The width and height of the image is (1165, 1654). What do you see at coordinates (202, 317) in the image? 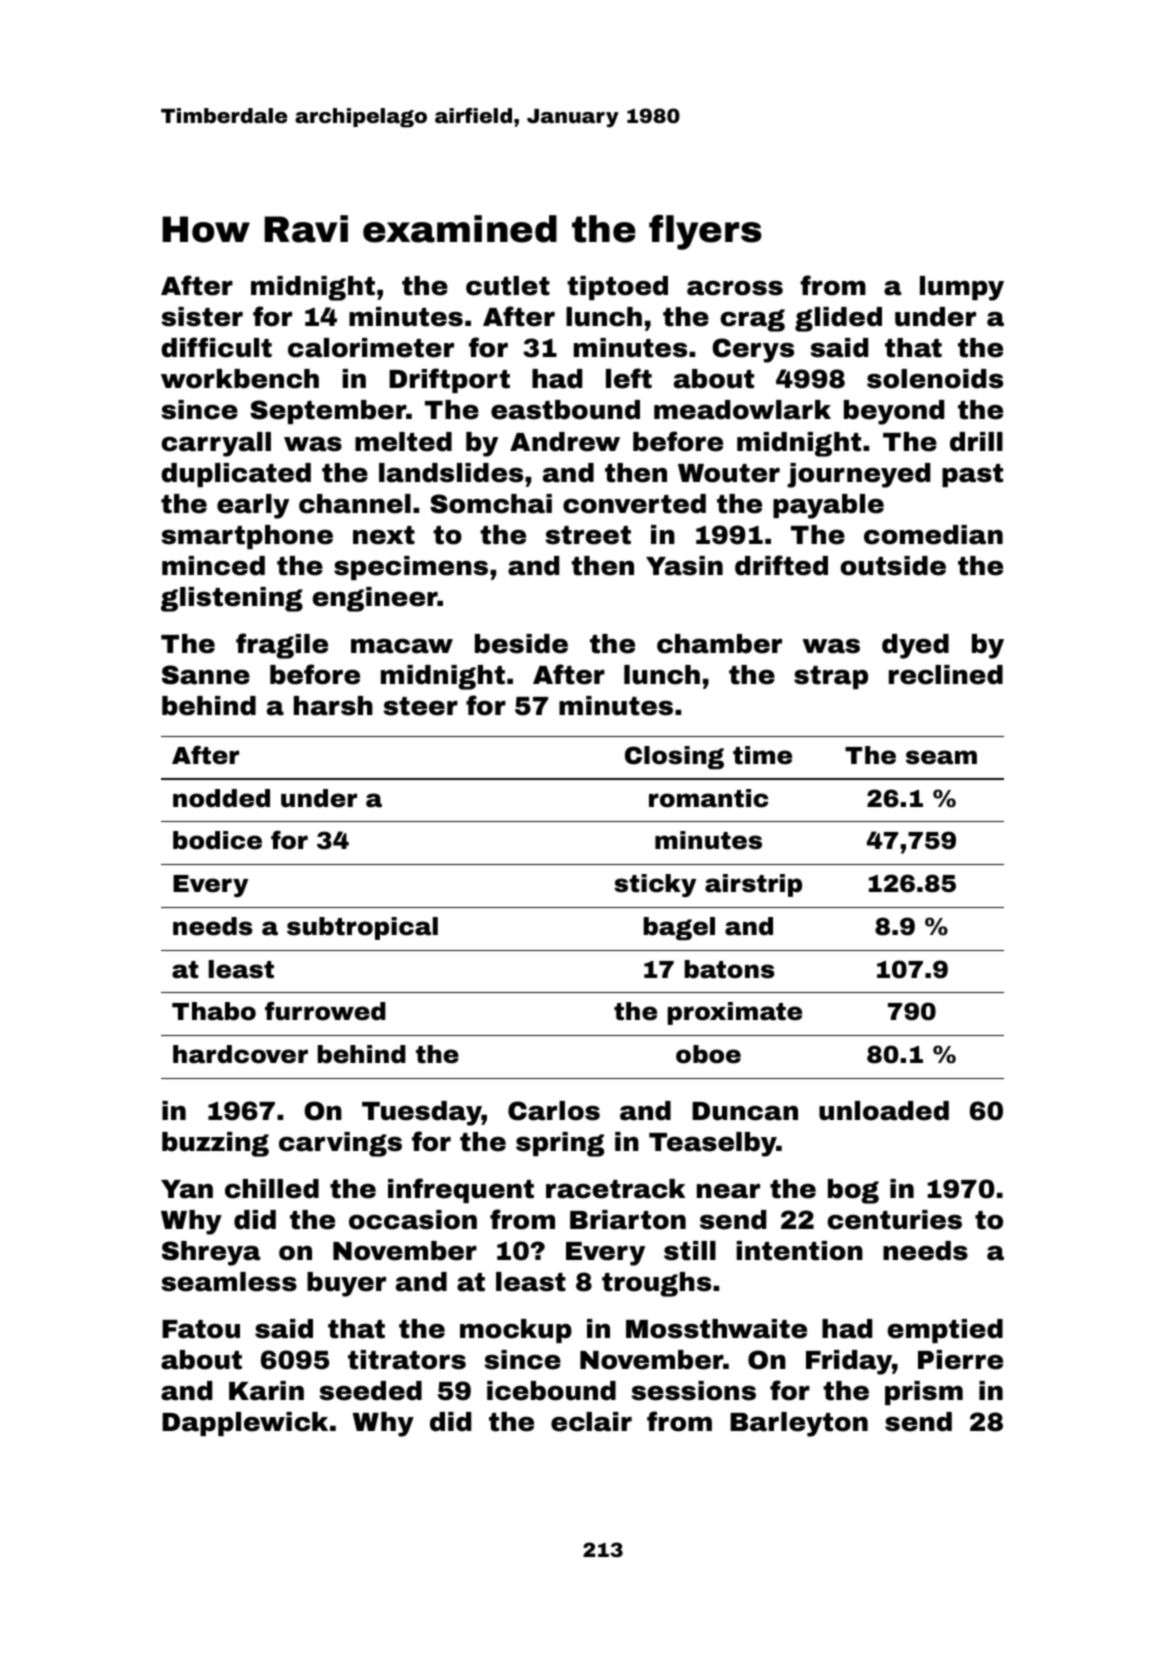
I see `sister` at bounding box center [202, 317].
